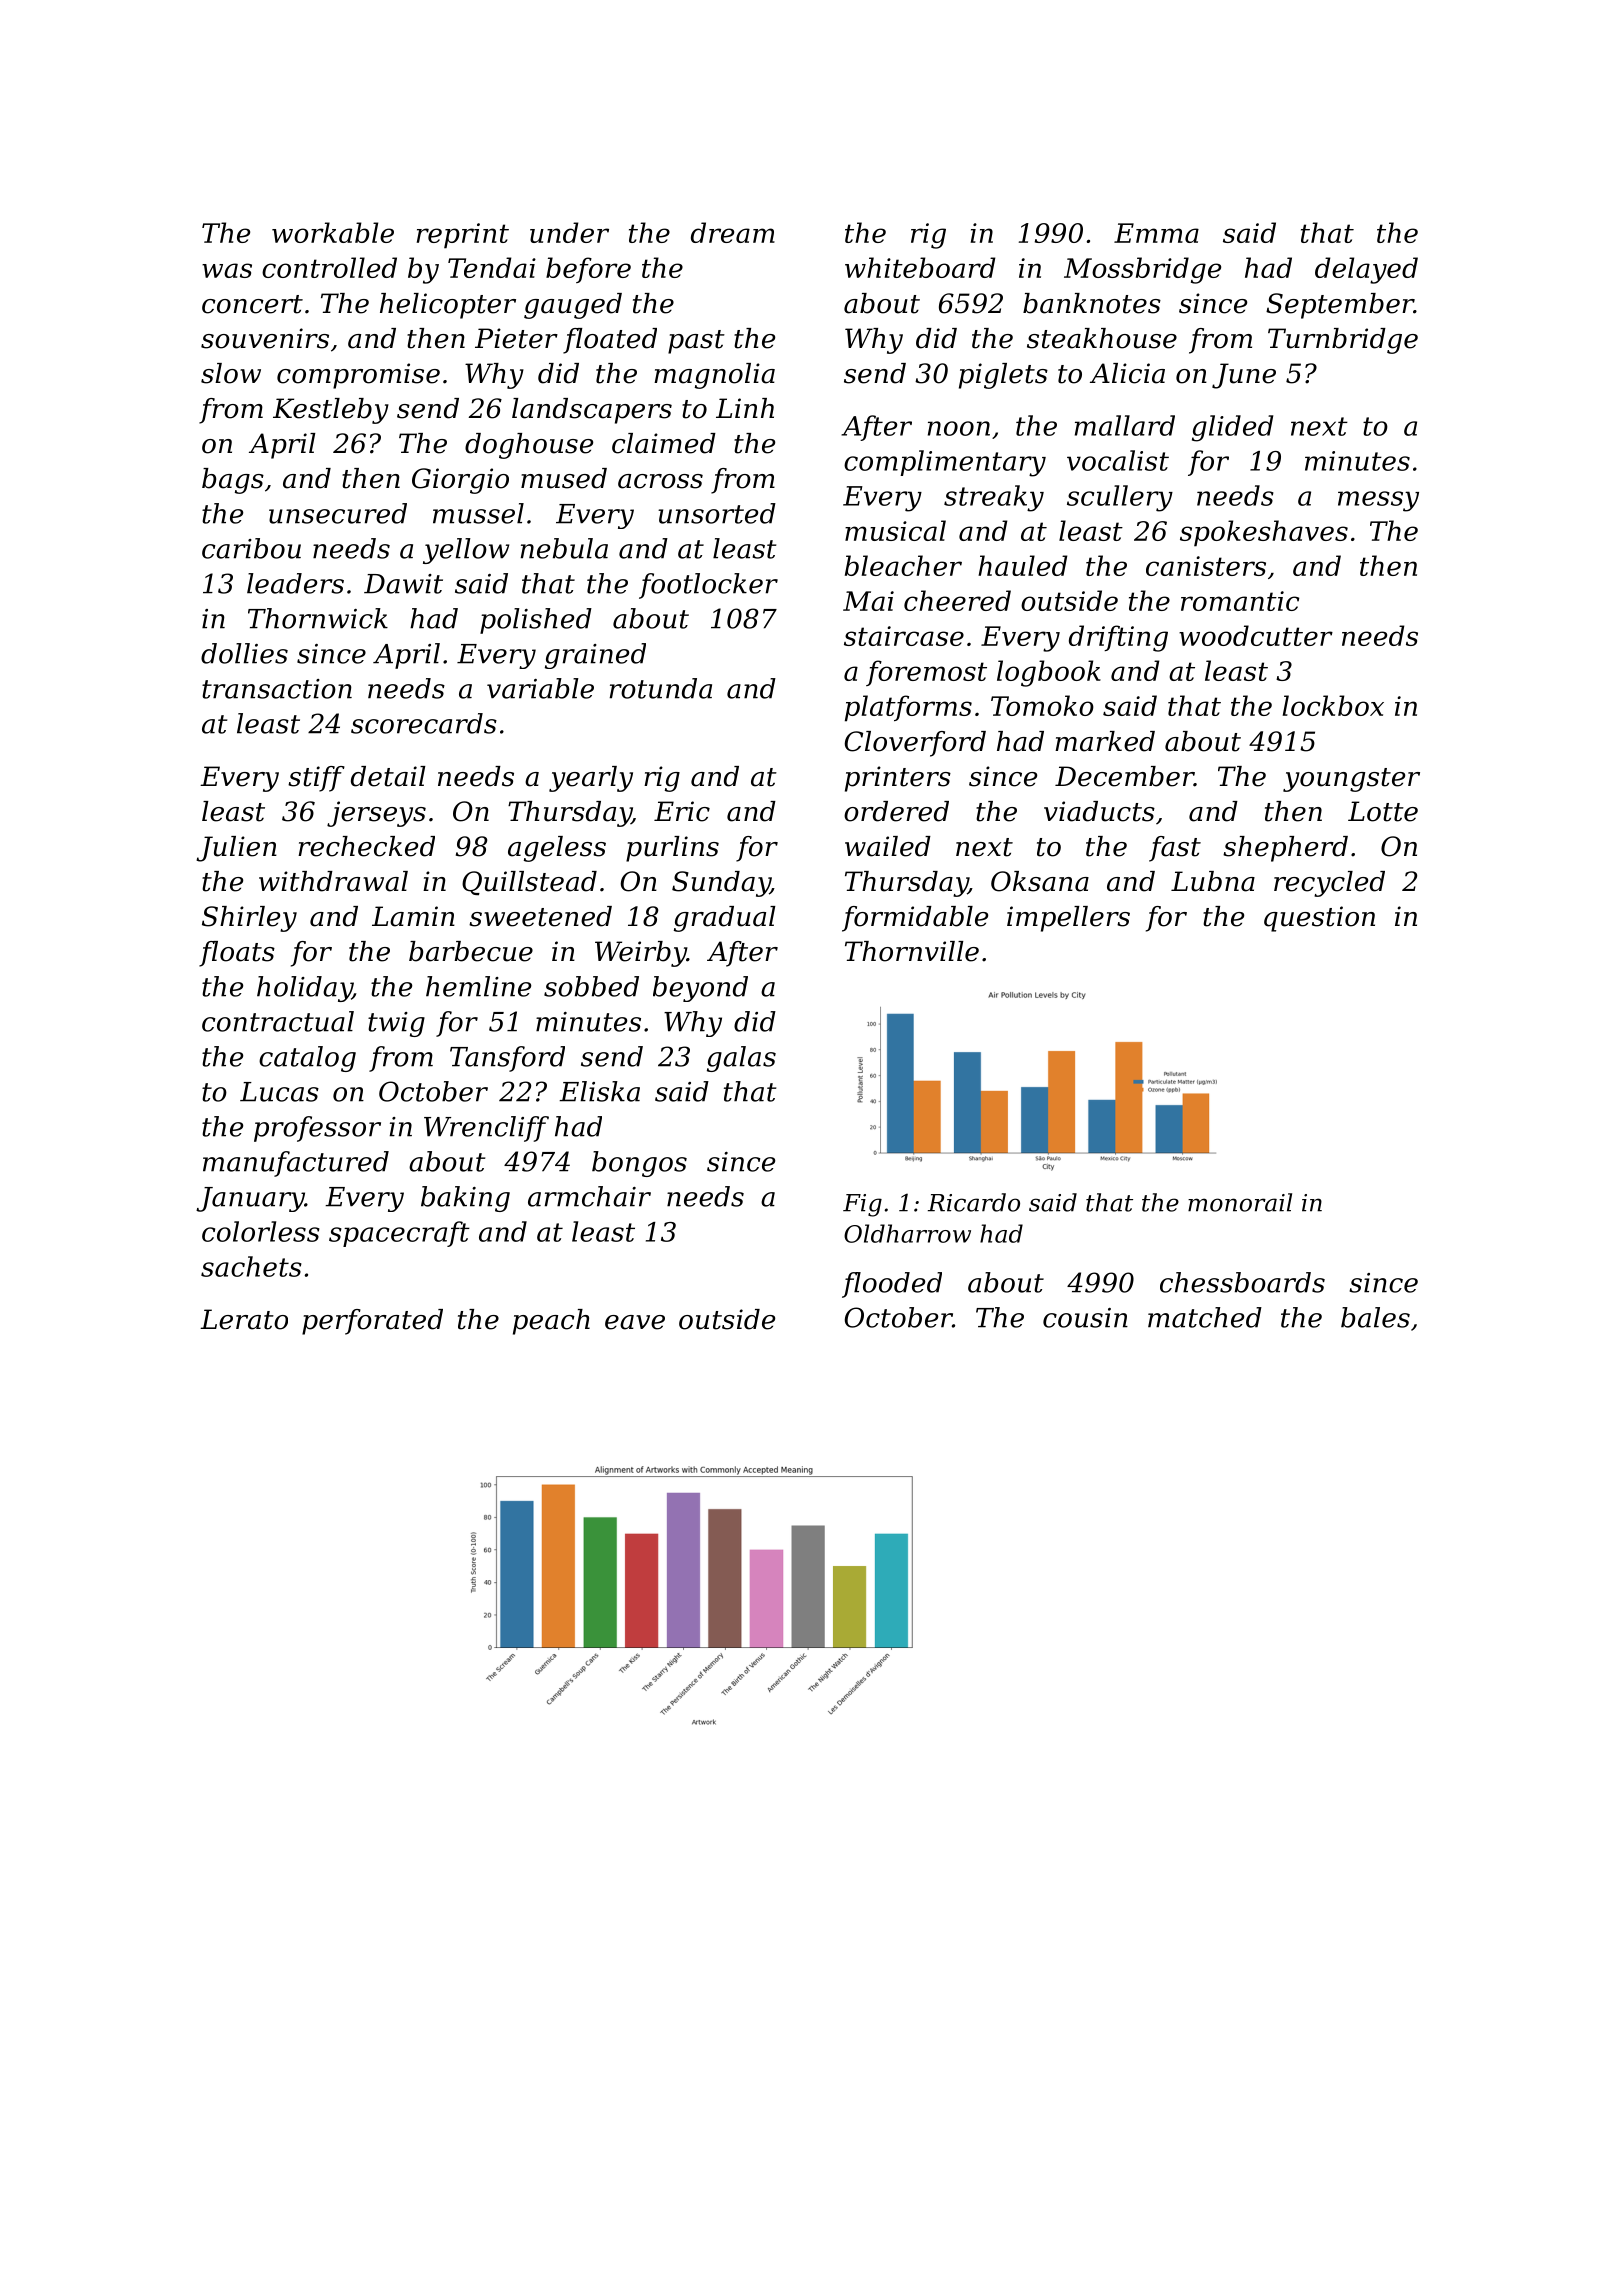 Image resolution: width=1620 pixels, height=2292 pixels. I want to click on messy, so click(1378, 501).
